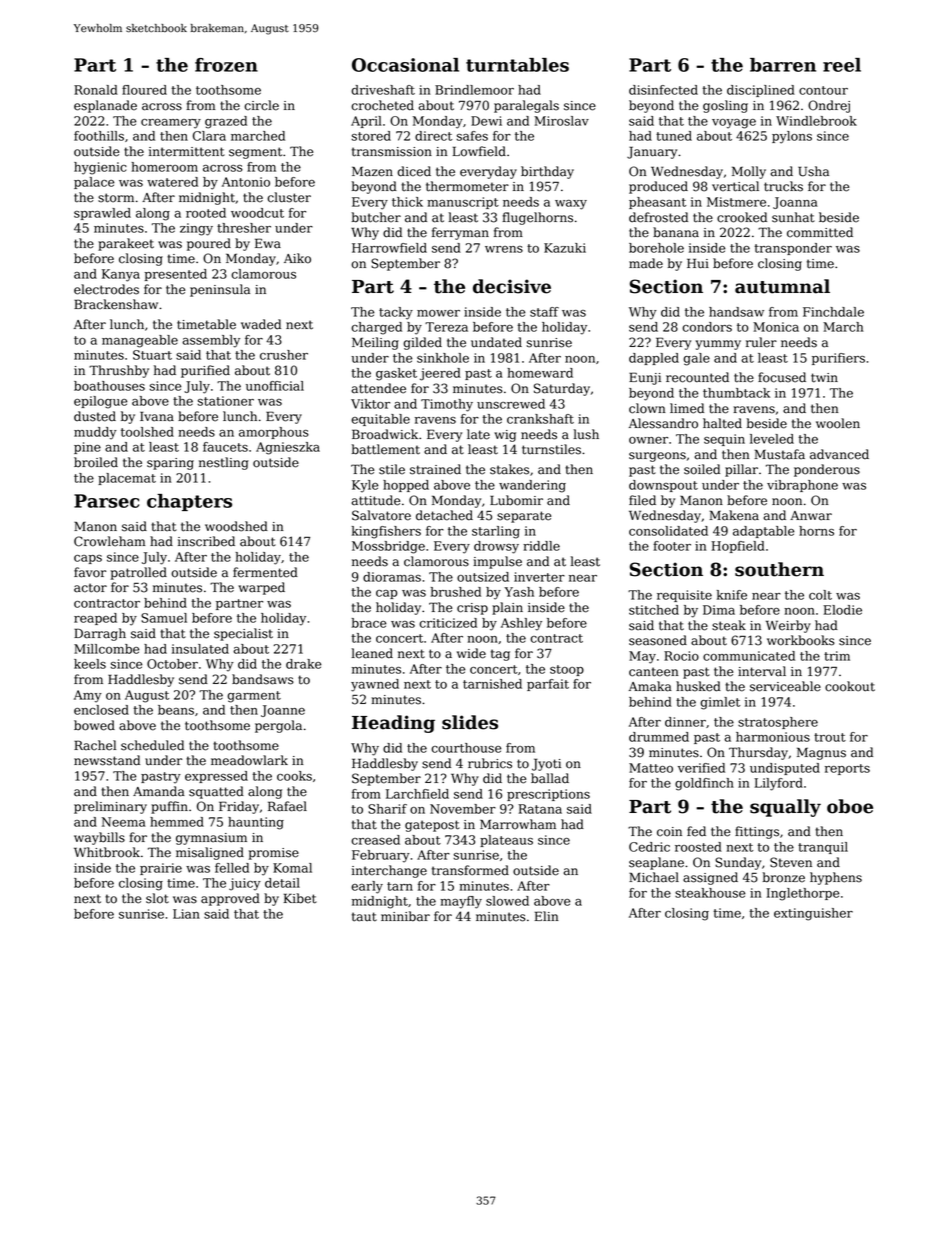 Image resolution: width=952 pixels, height=1233 pixels. What do you see at coordinates (186, 914) in the screenshot?
I see `Lian` at bounding box center [186, 914].
